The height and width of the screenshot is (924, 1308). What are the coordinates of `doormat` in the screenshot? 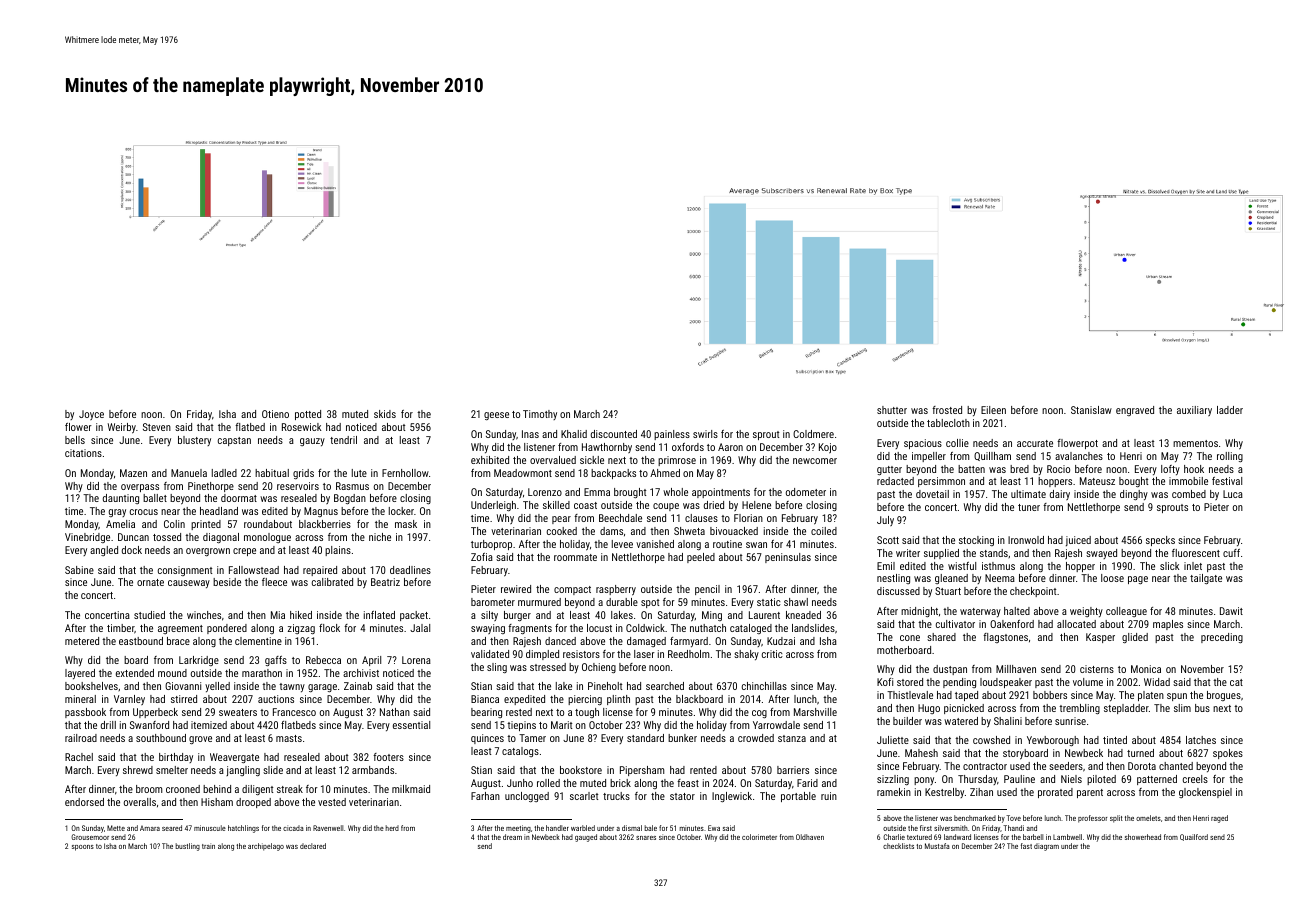 It's located at (239, 498).
